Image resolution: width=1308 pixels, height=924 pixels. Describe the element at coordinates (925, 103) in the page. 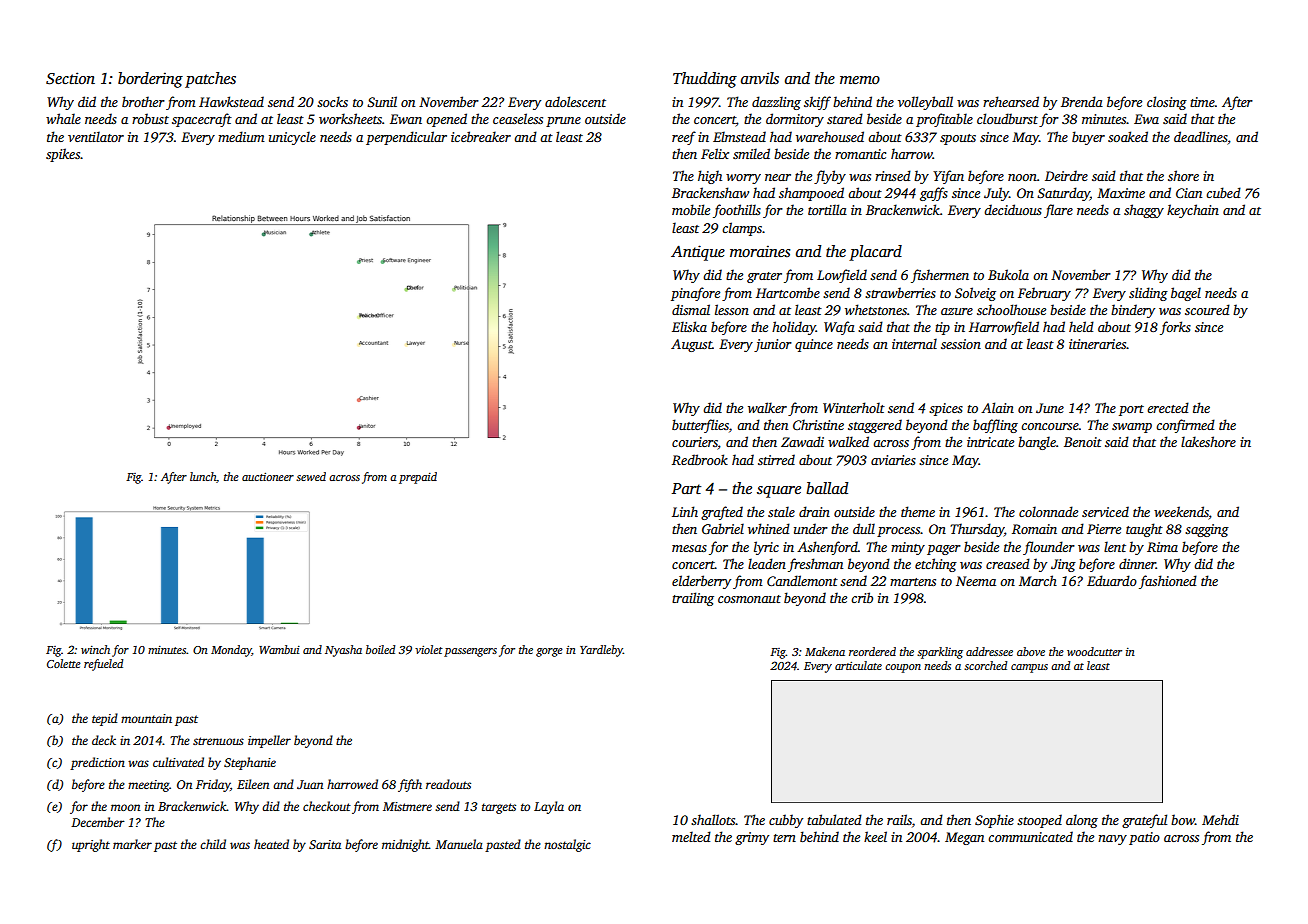

I see `volleyball` at that location.
